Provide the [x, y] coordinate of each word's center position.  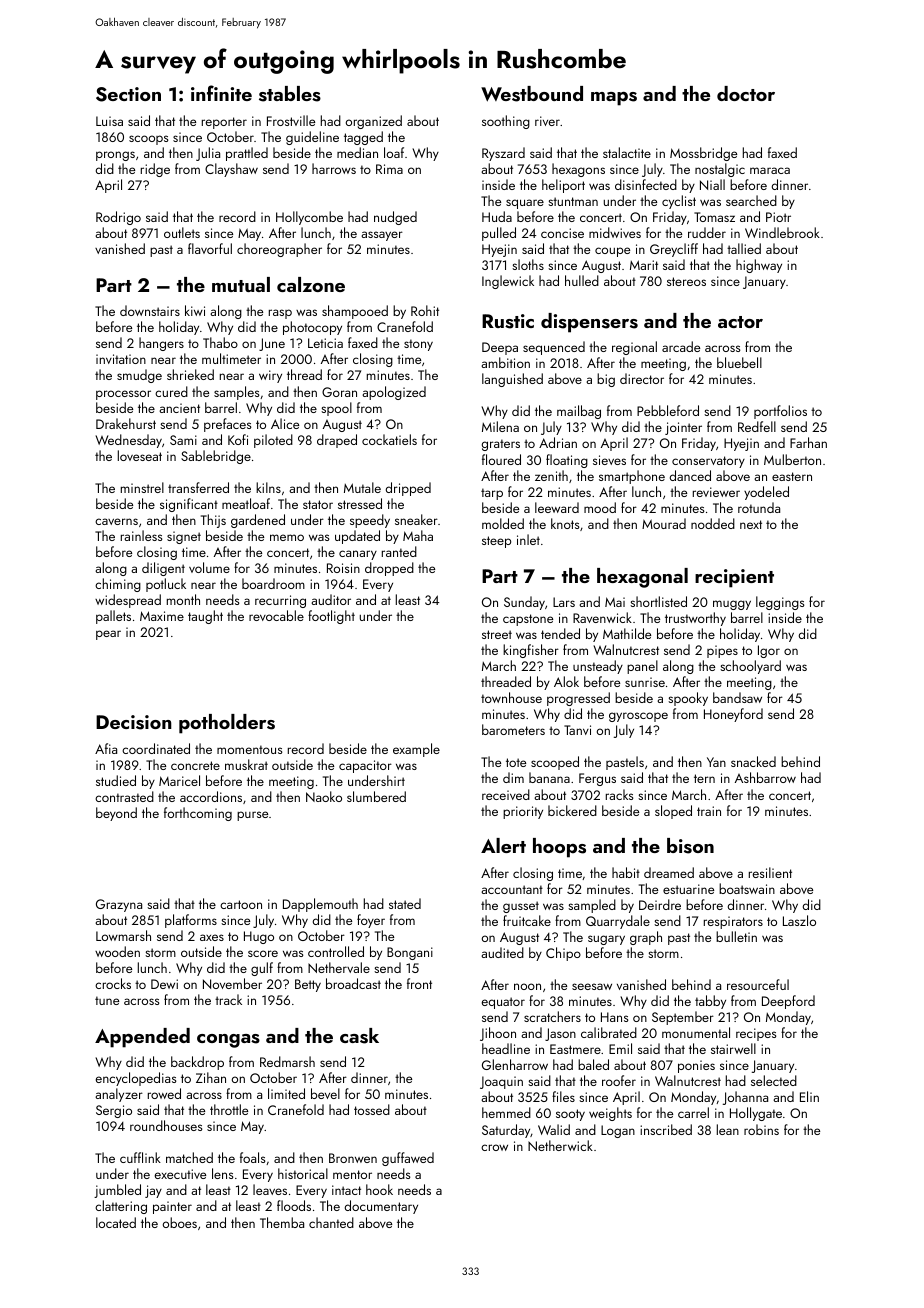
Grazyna [119, 905]
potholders [227, 724]
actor [740, 322]
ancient [179, 408]
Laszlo [799, 920]
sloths [528, 264]
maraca [770, 170]
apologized [394, 393]
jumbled [117, 1191]
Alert [503, 845]
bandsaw [737, 697]
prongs [115, 156]
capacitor [365, 766]
